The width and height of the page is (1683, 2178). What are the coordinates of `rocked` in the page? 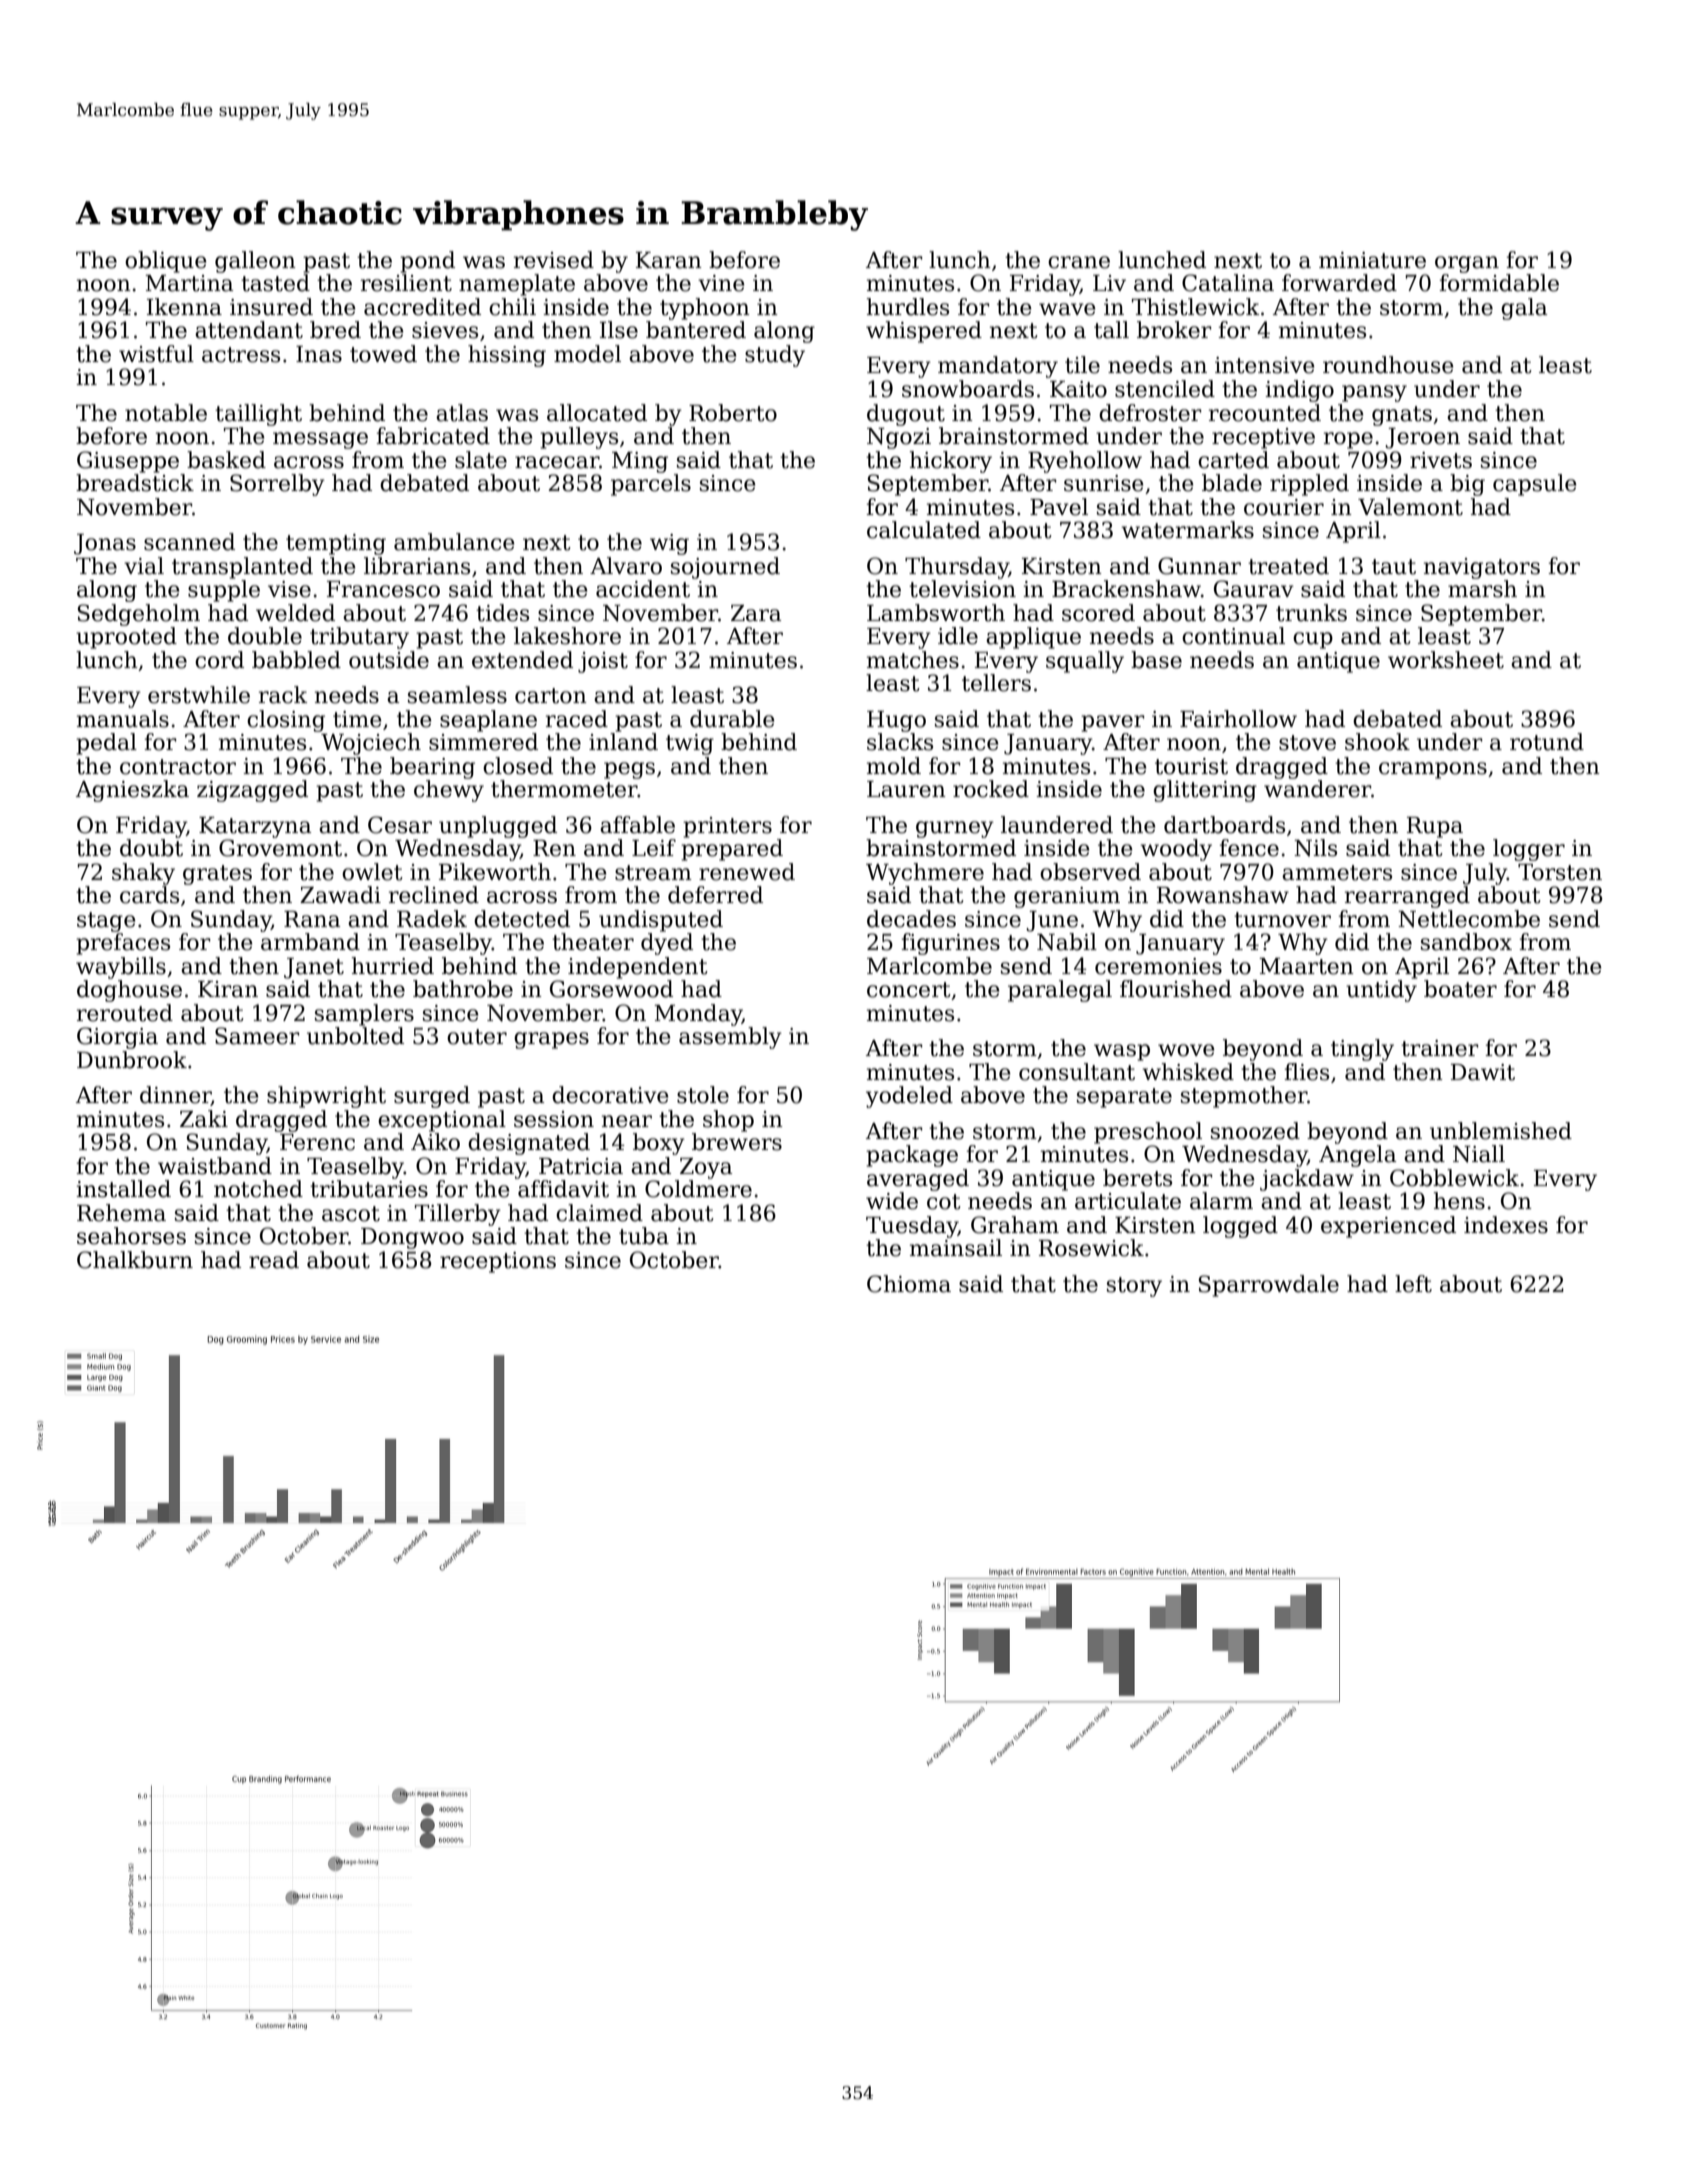 It's located at (991, 789).
